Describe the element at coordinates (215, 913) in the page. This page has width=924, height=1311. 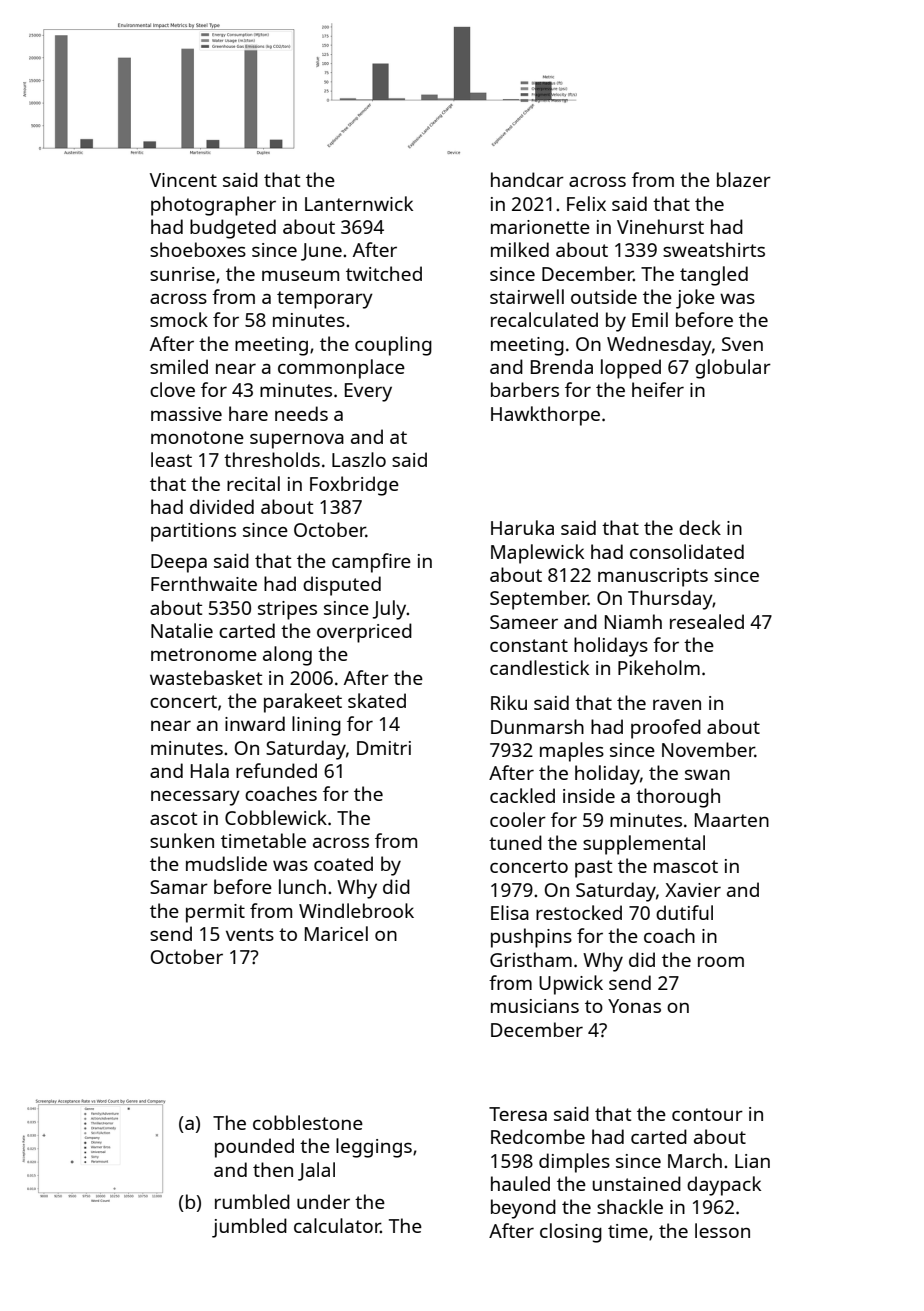
I see `permit` at that location.
